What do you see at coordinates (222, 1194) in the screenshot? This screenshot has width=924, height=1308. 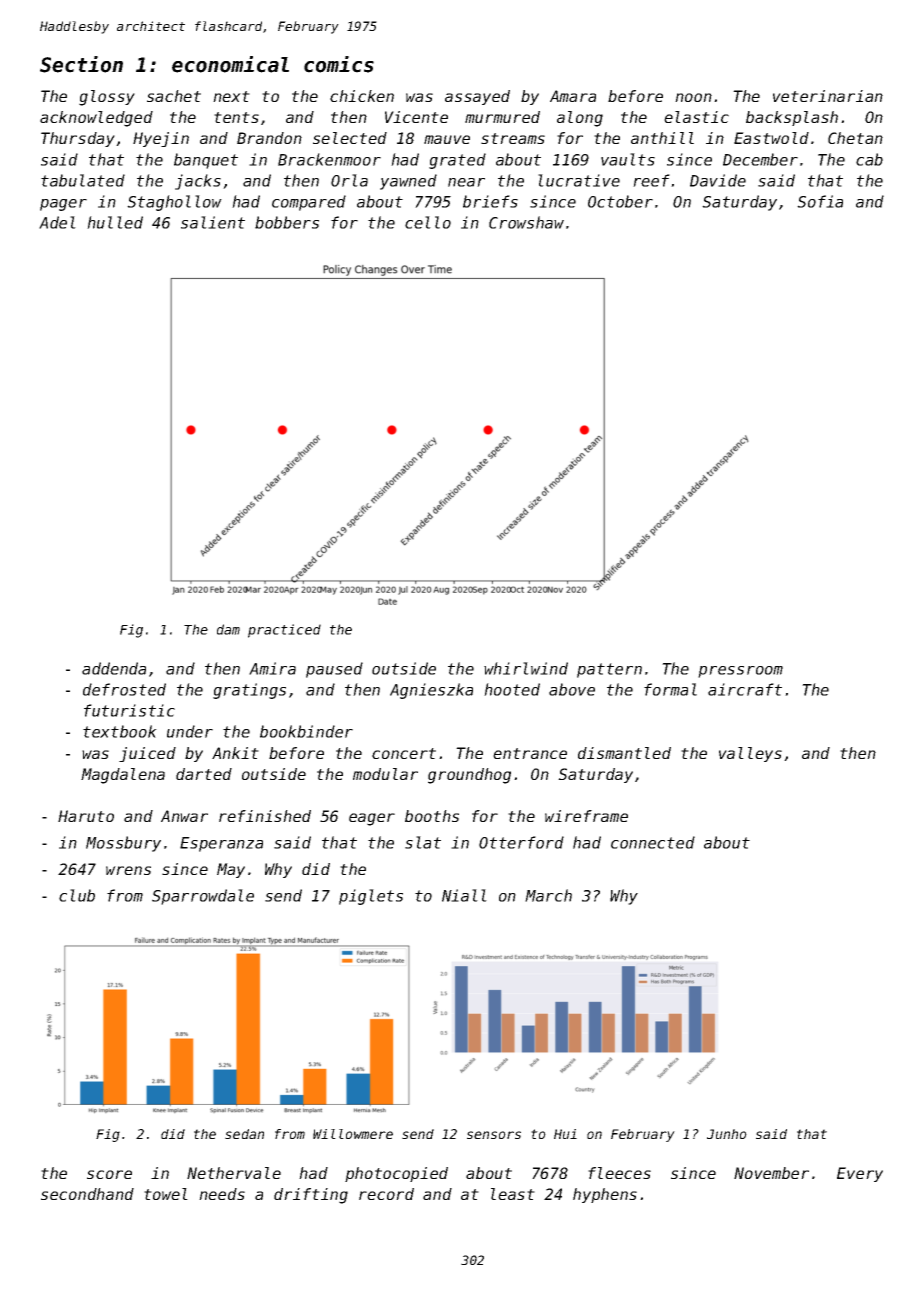 I see `needs` at bounding box center [222, 1194].
